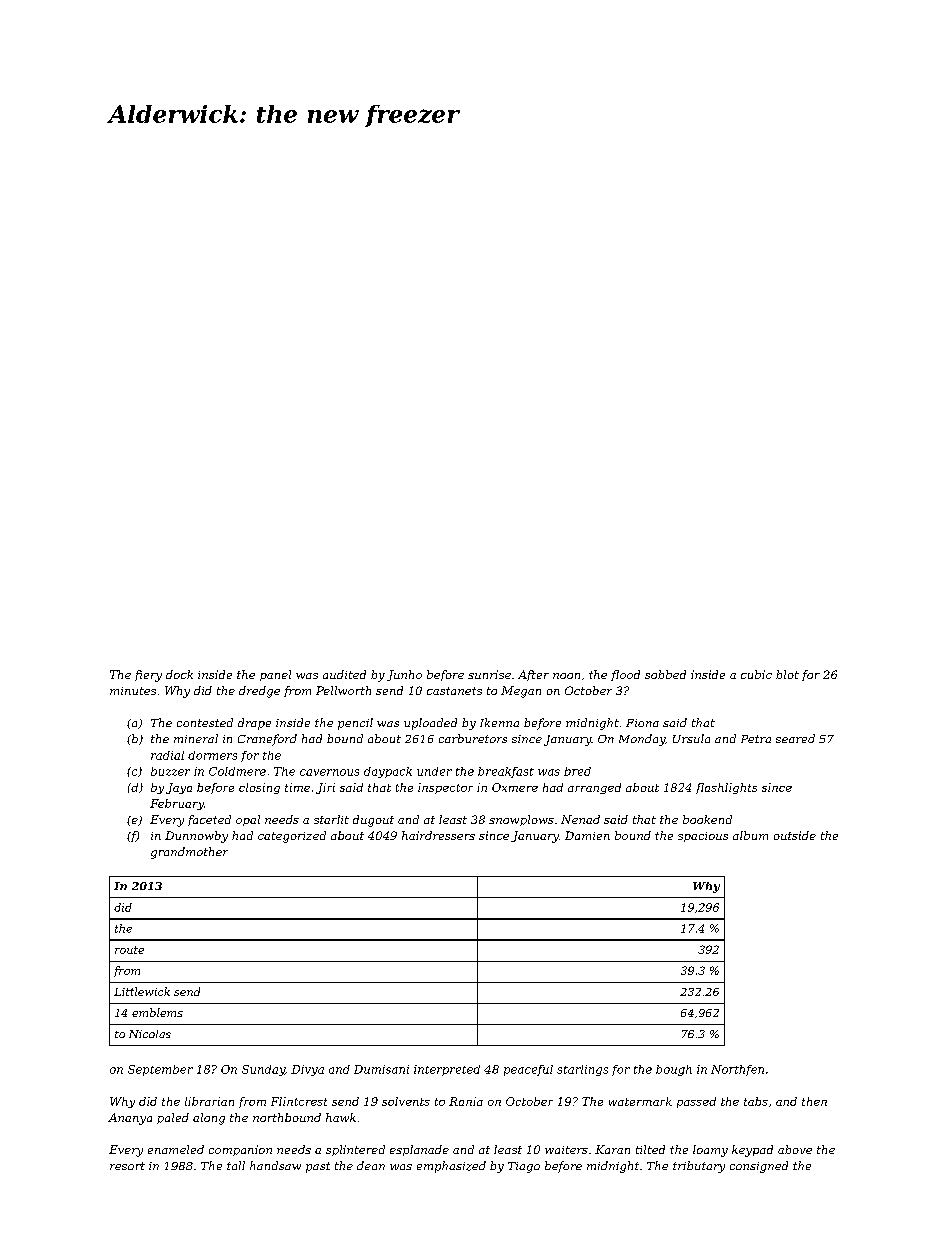 The width and height of the screenshot is (952, 1233). Describe the element at coordinates (521, 692) in the screenshot. I see `Megan` at that location.
